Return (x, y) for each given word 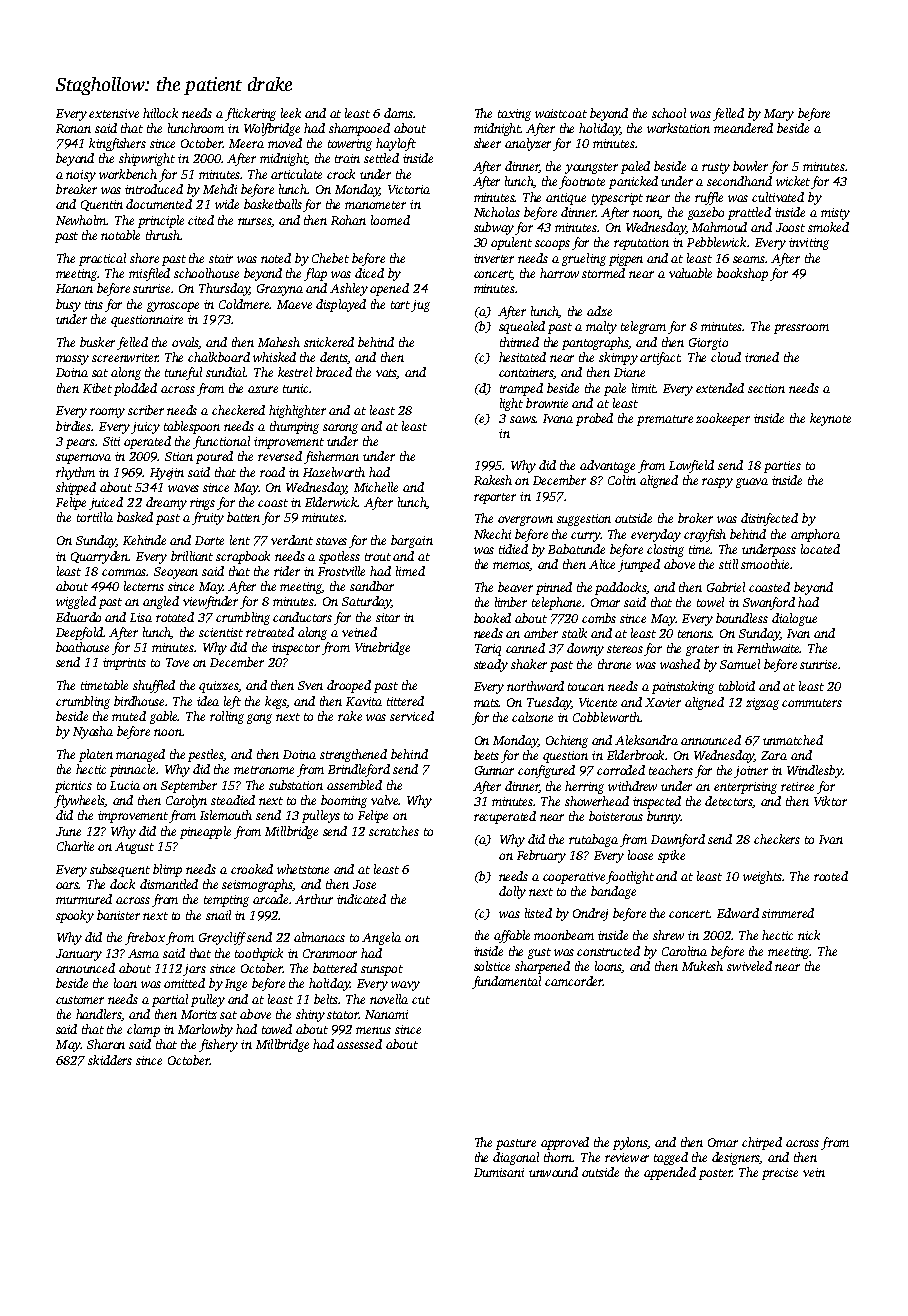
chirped (762, 1143)
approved (565, 1143)
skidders (110, 1060)
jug (421, 306)
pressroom (801, 329)
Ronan (73, 128)
